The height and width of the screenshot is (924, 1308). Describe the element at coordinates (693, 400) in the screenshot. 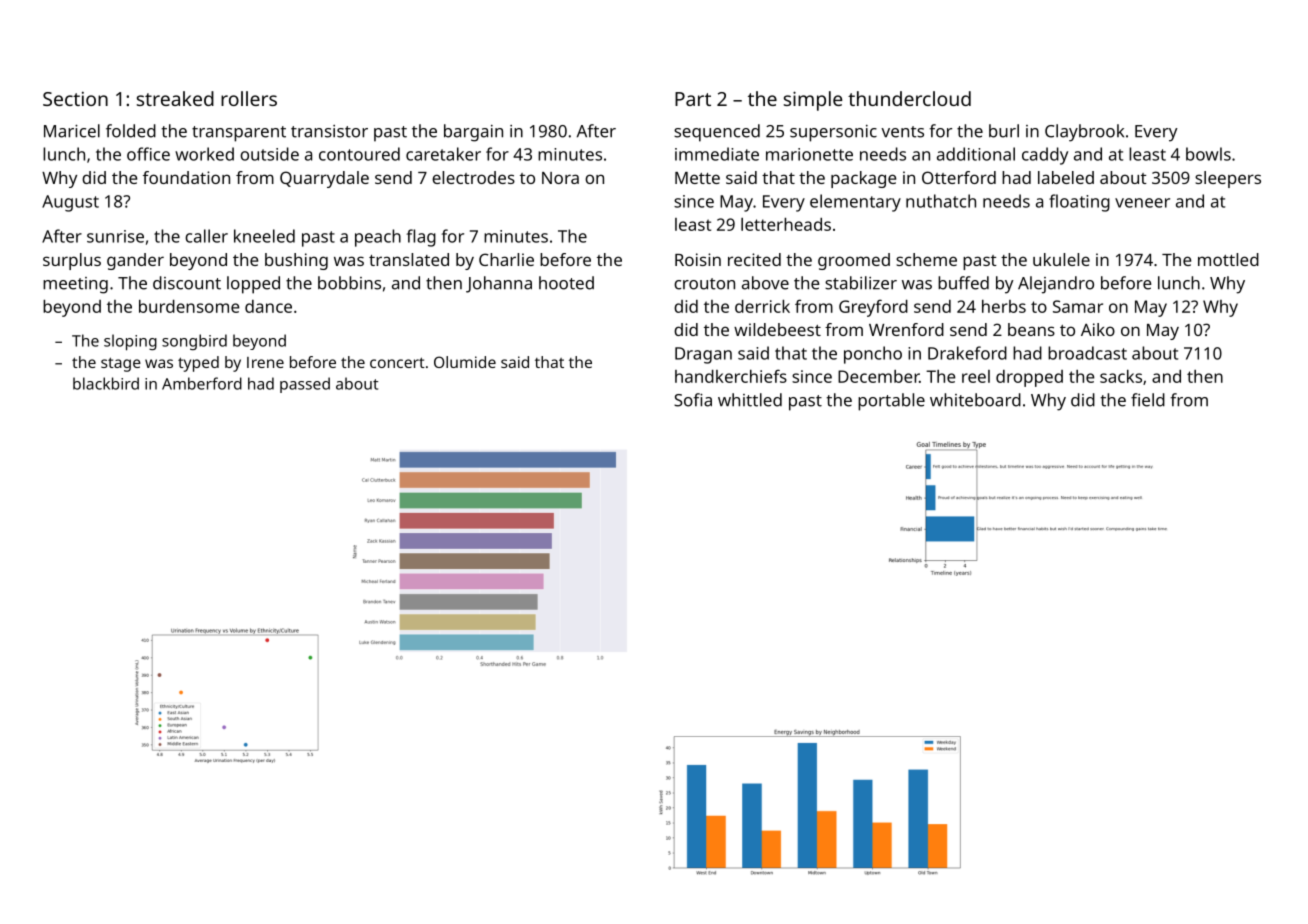

I see `Sofia` at that location.
